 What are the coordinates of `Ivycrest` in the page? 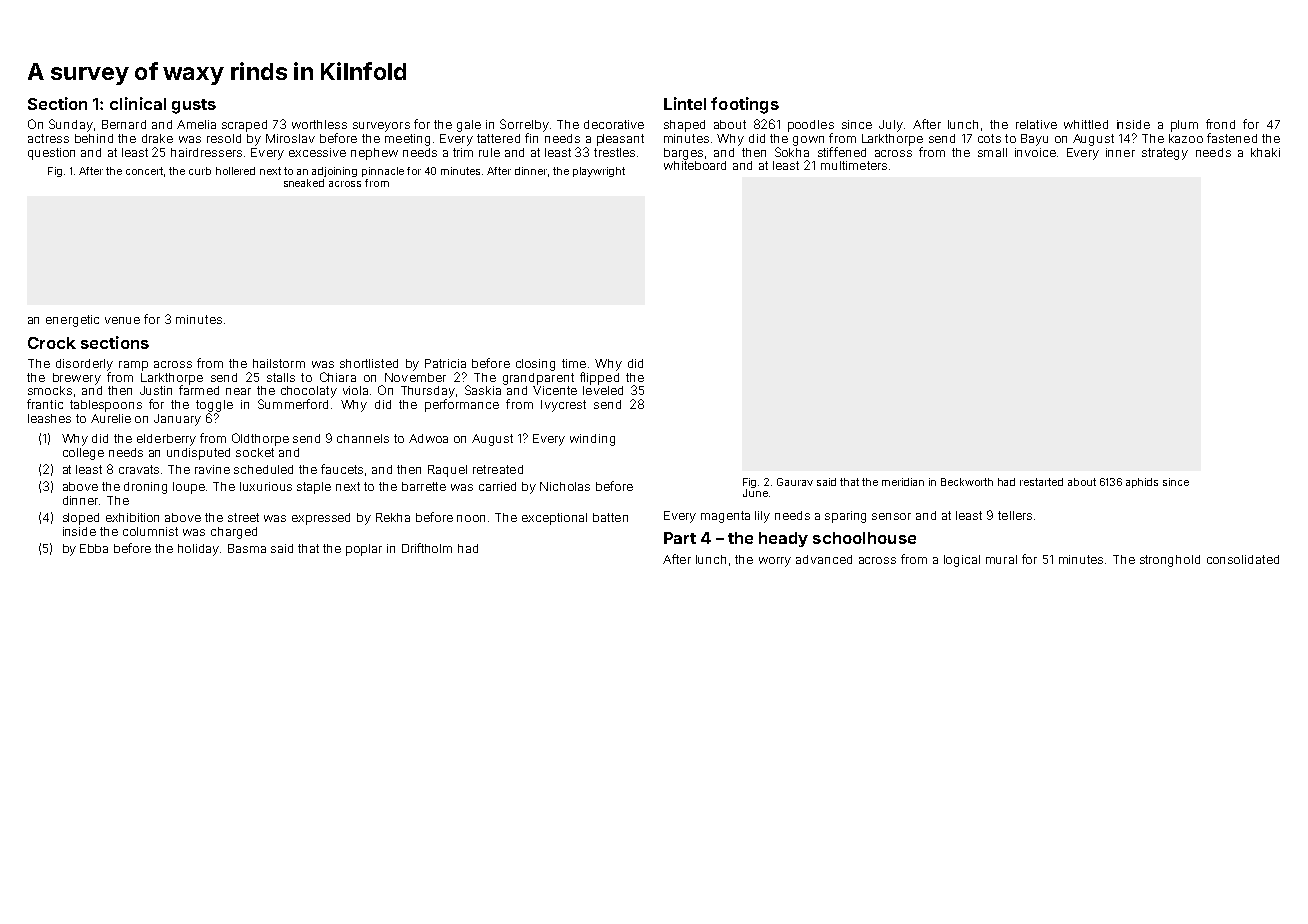 It's located at (563, 406).
